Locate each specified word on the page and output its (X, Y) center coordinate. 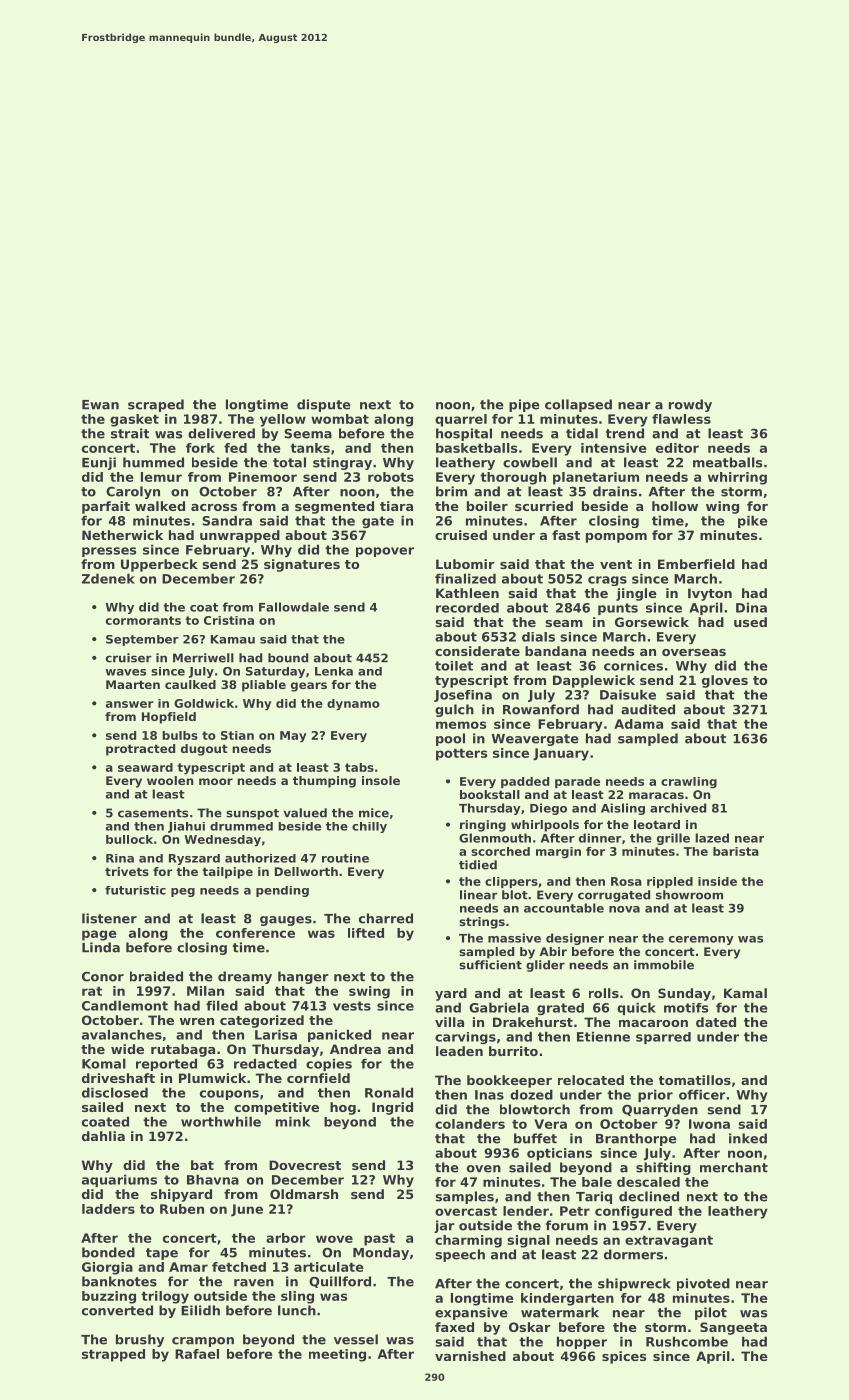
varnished (470, 1356)
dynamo (353, 705)
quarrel (461, 420)
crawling (689, 783)
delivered (221, 433)
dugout (204, 750)
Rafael (197, 1354)
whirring (737, 478)
